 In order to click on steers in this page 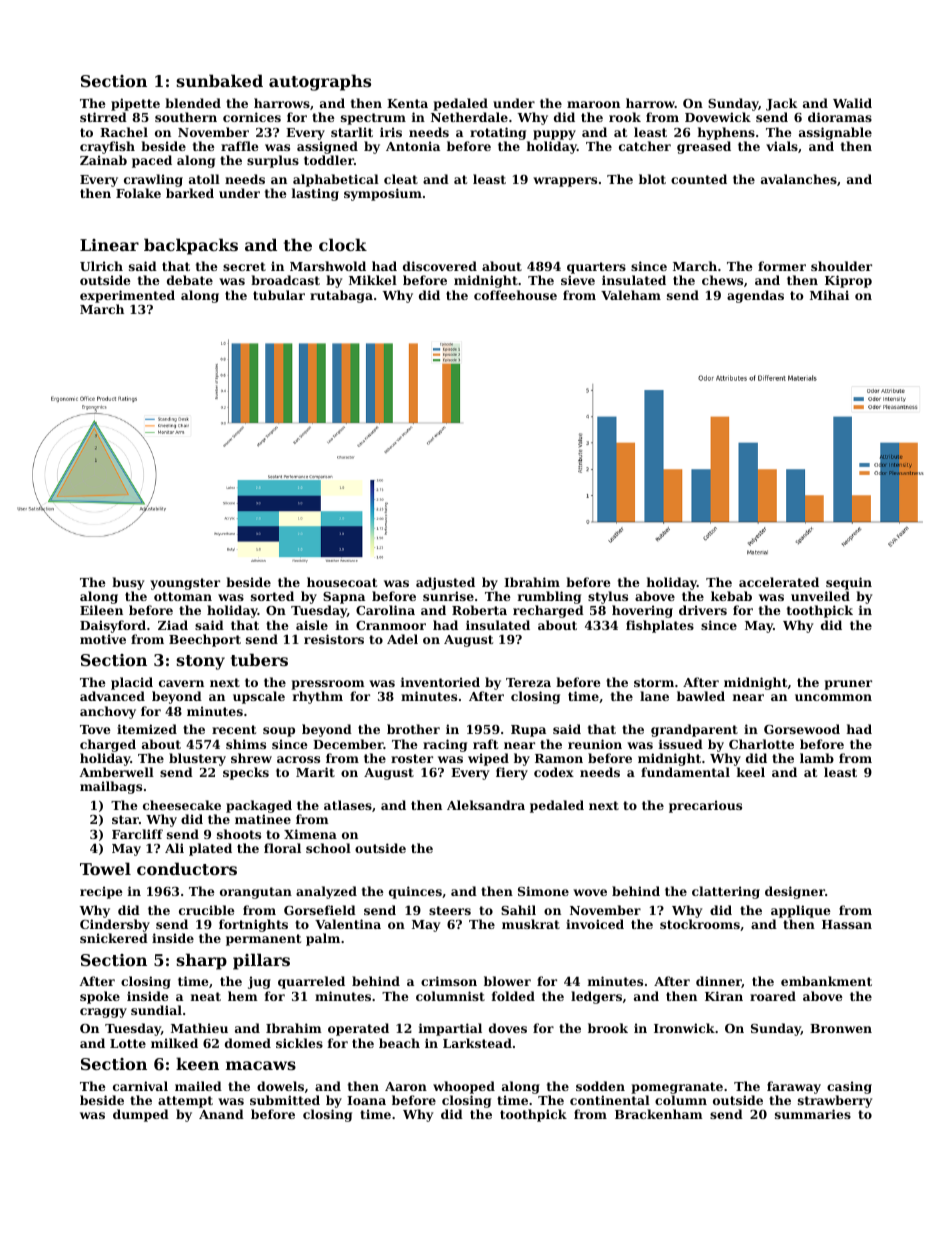, I will do `click(450, 910)`.
